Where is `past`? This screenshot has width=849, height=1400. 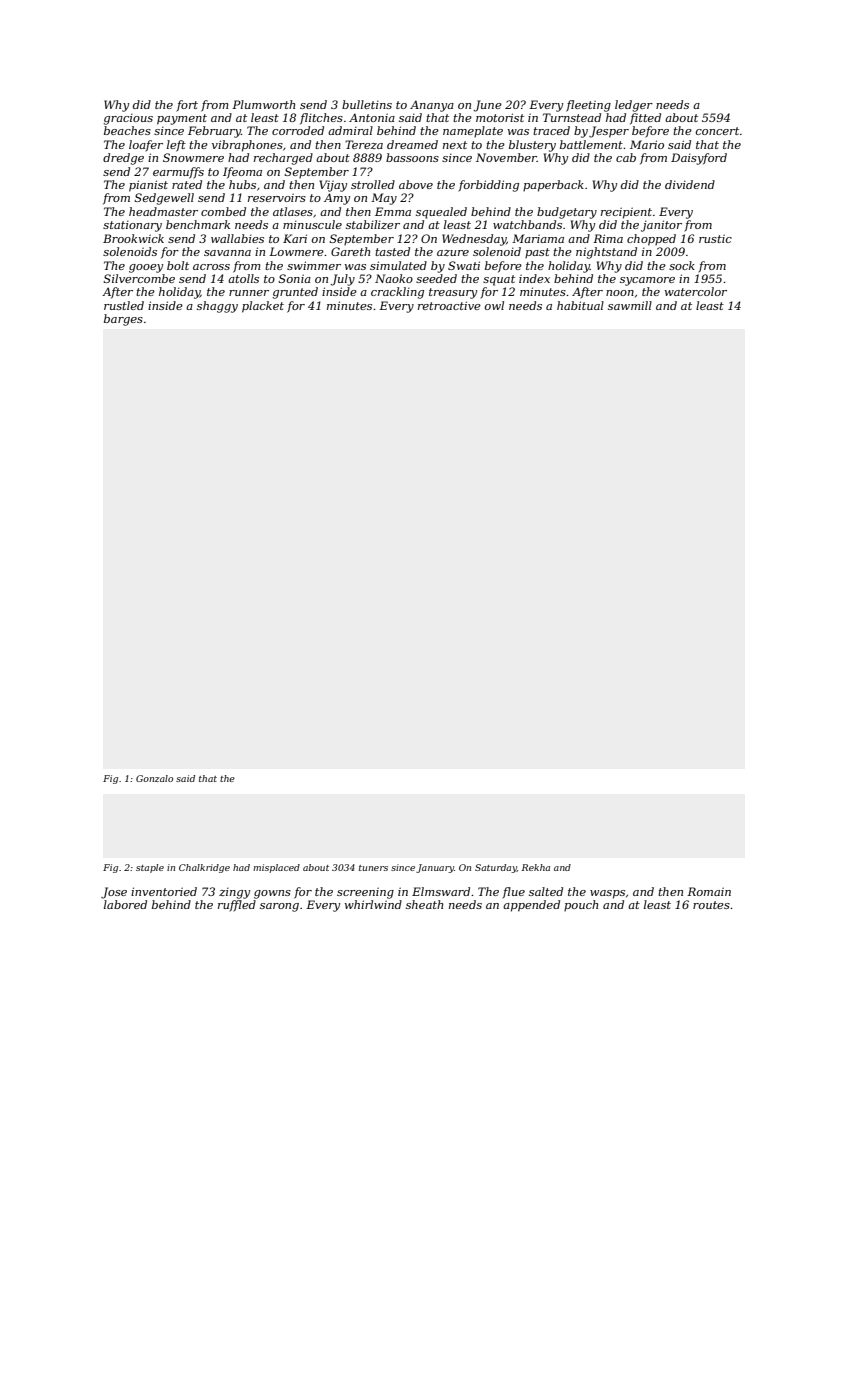
past is located at coordinates (537, 253).
